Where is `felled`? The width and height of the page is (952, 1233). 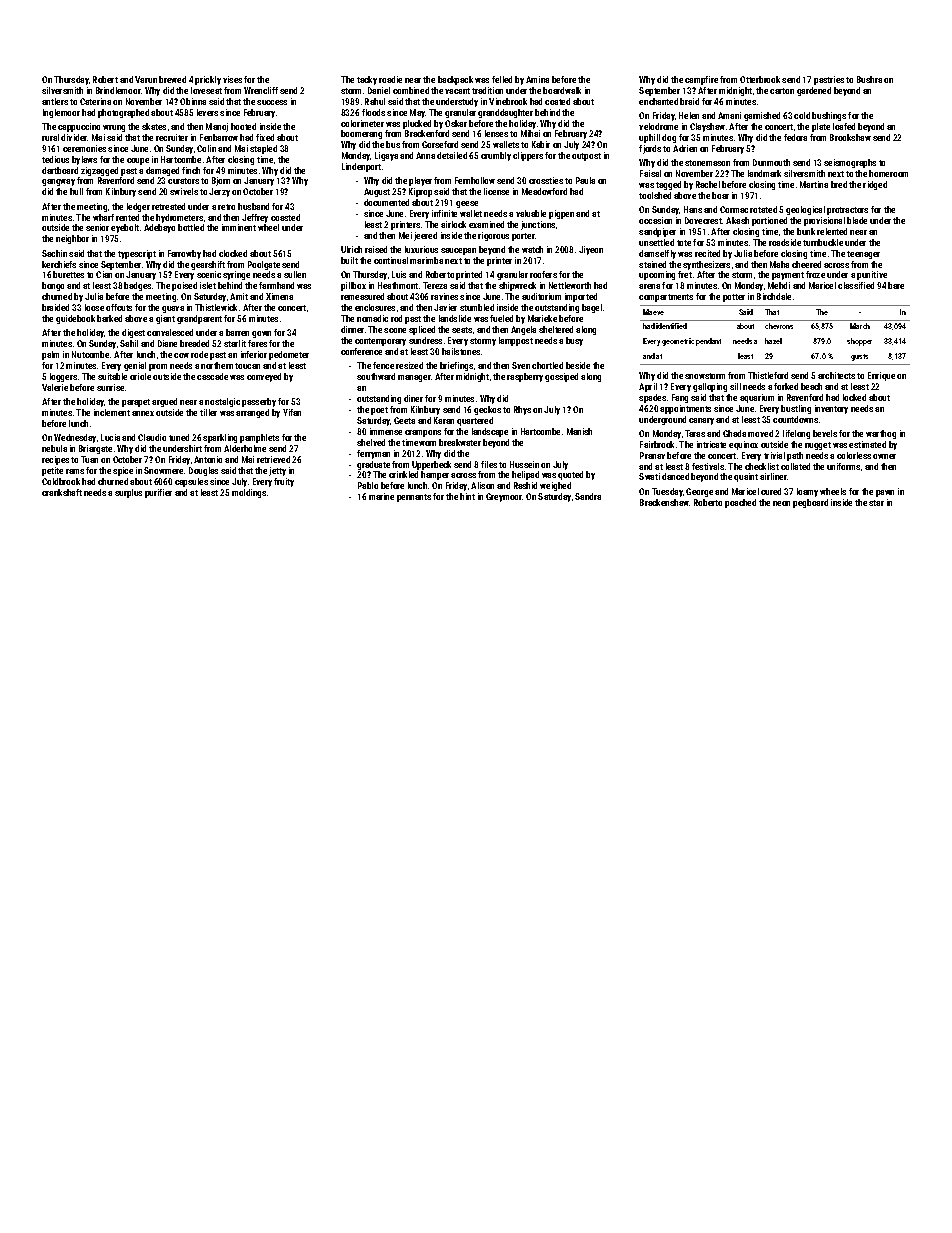
felled is located at coordinates (502, 79).
